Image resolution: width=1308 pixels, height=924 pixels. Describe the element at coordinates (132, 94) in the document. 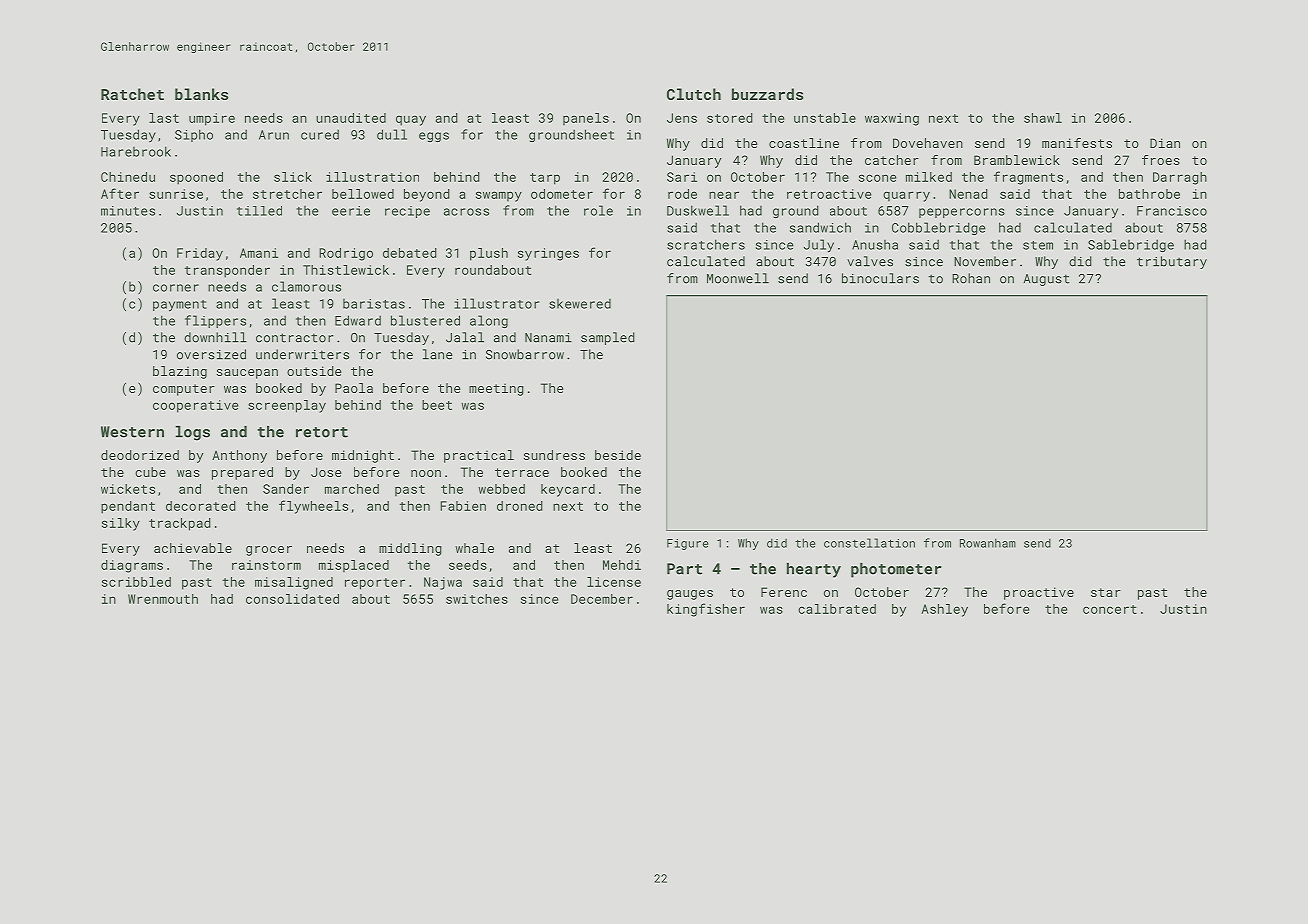

I see `Ratchet` at that location.
